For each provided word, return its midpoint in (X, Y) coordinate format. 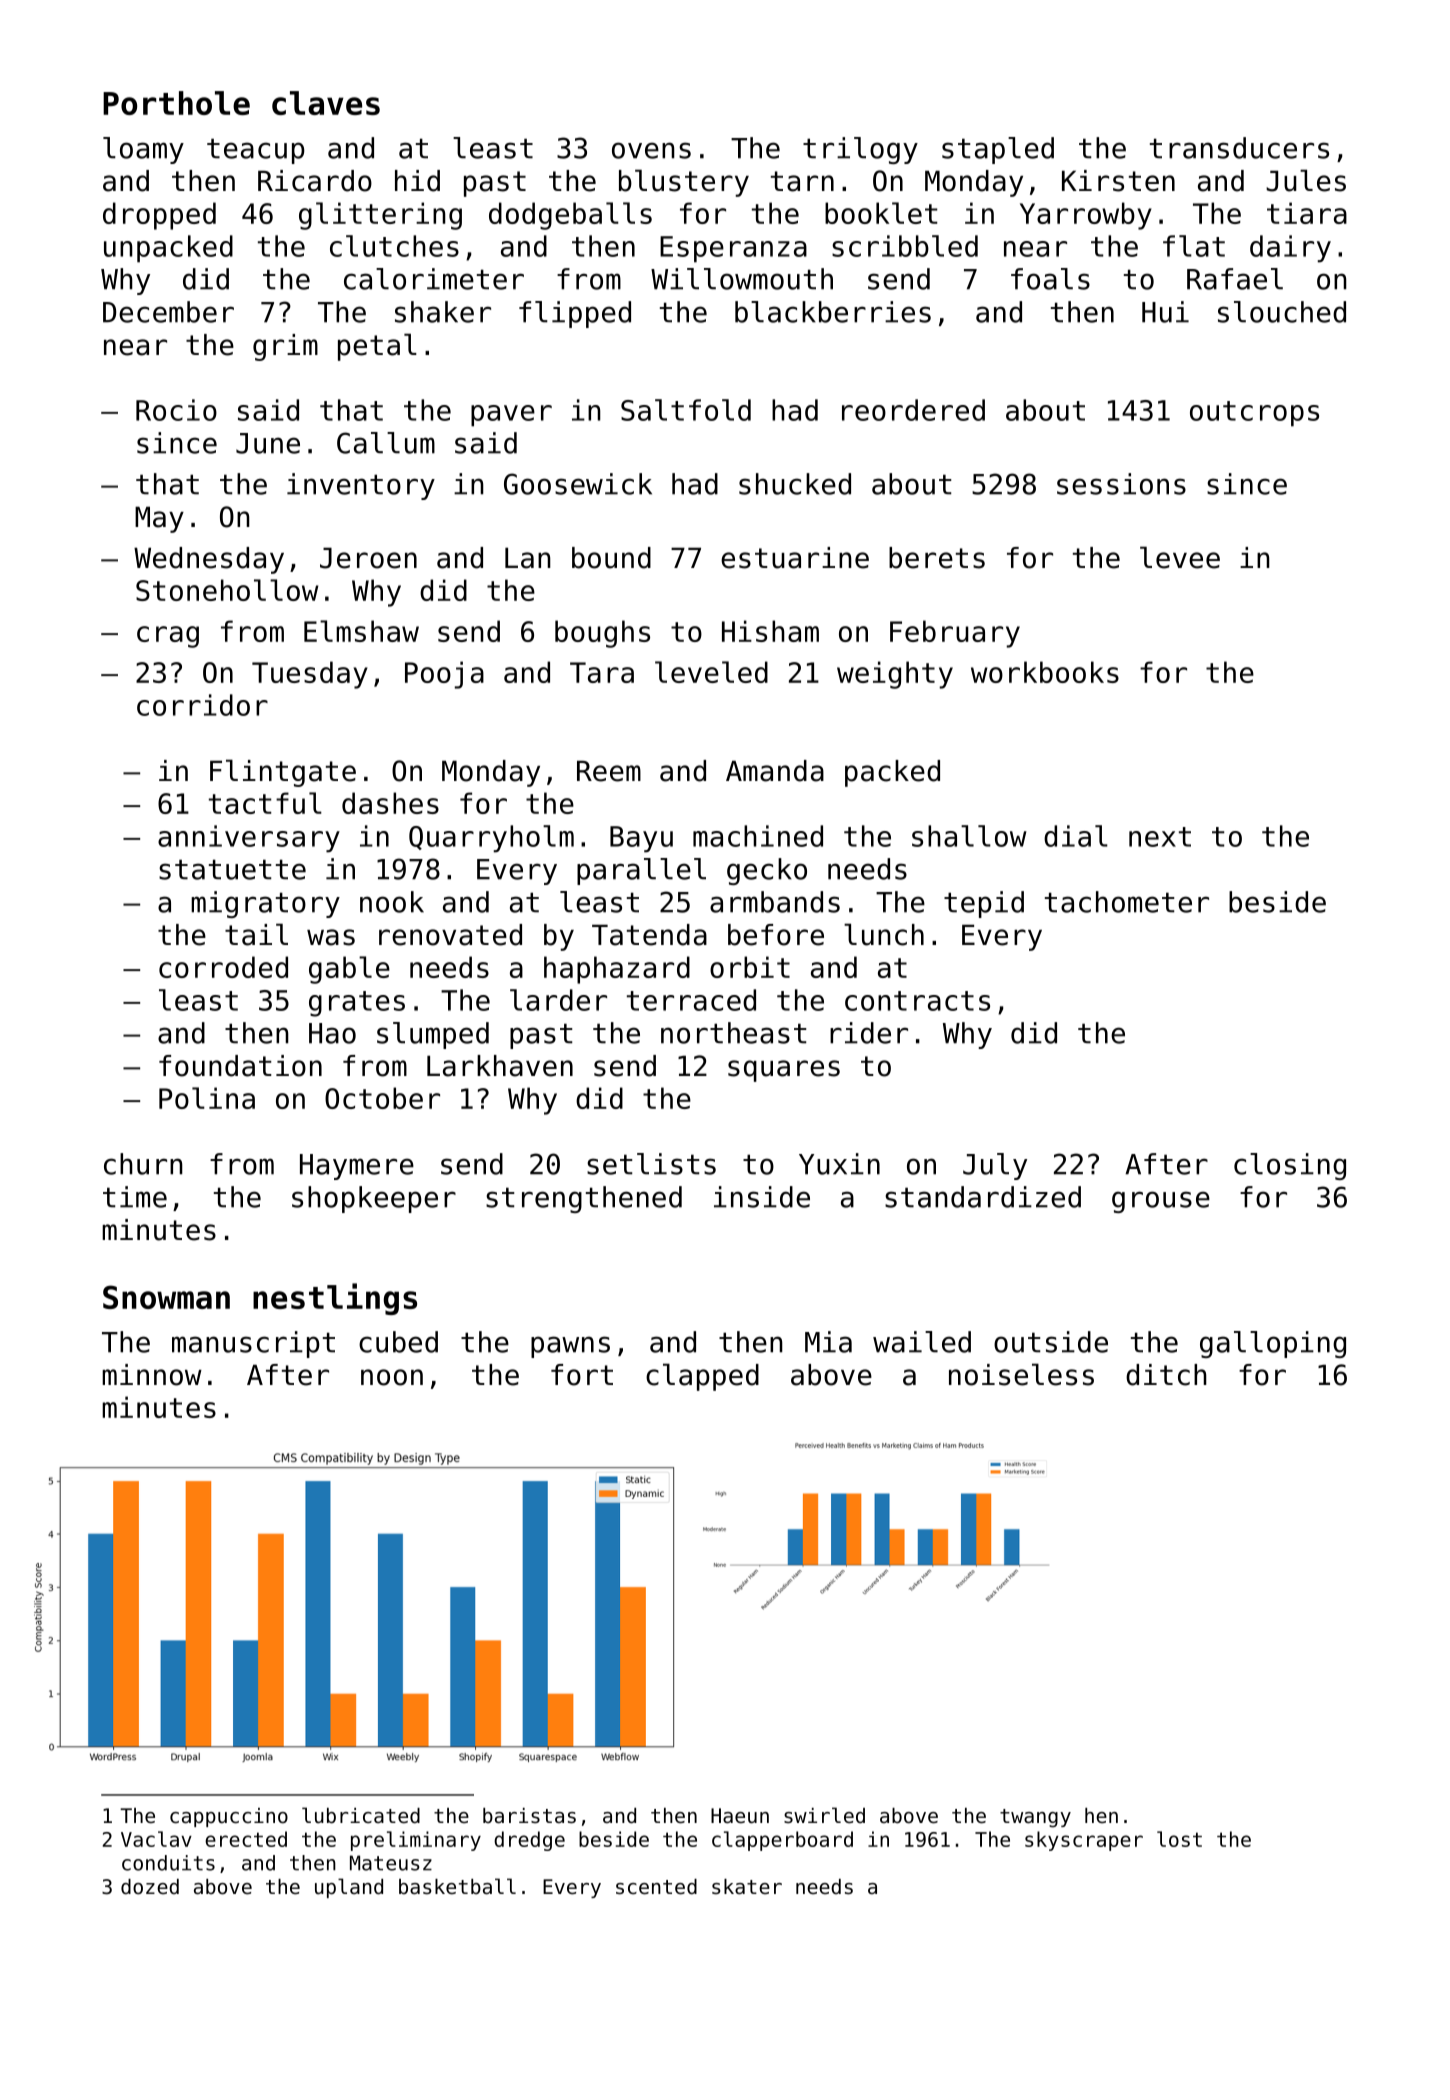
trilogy (860, 150)
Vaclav (156, 1839)
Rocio (176, 410)
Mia (828, 1342)
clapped (702, 1377)
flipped (575, 314)
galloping (1273, 1344)
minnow (152, 1375)
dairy (1290, 249)
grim (285, 347)
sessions (1121, 484)
